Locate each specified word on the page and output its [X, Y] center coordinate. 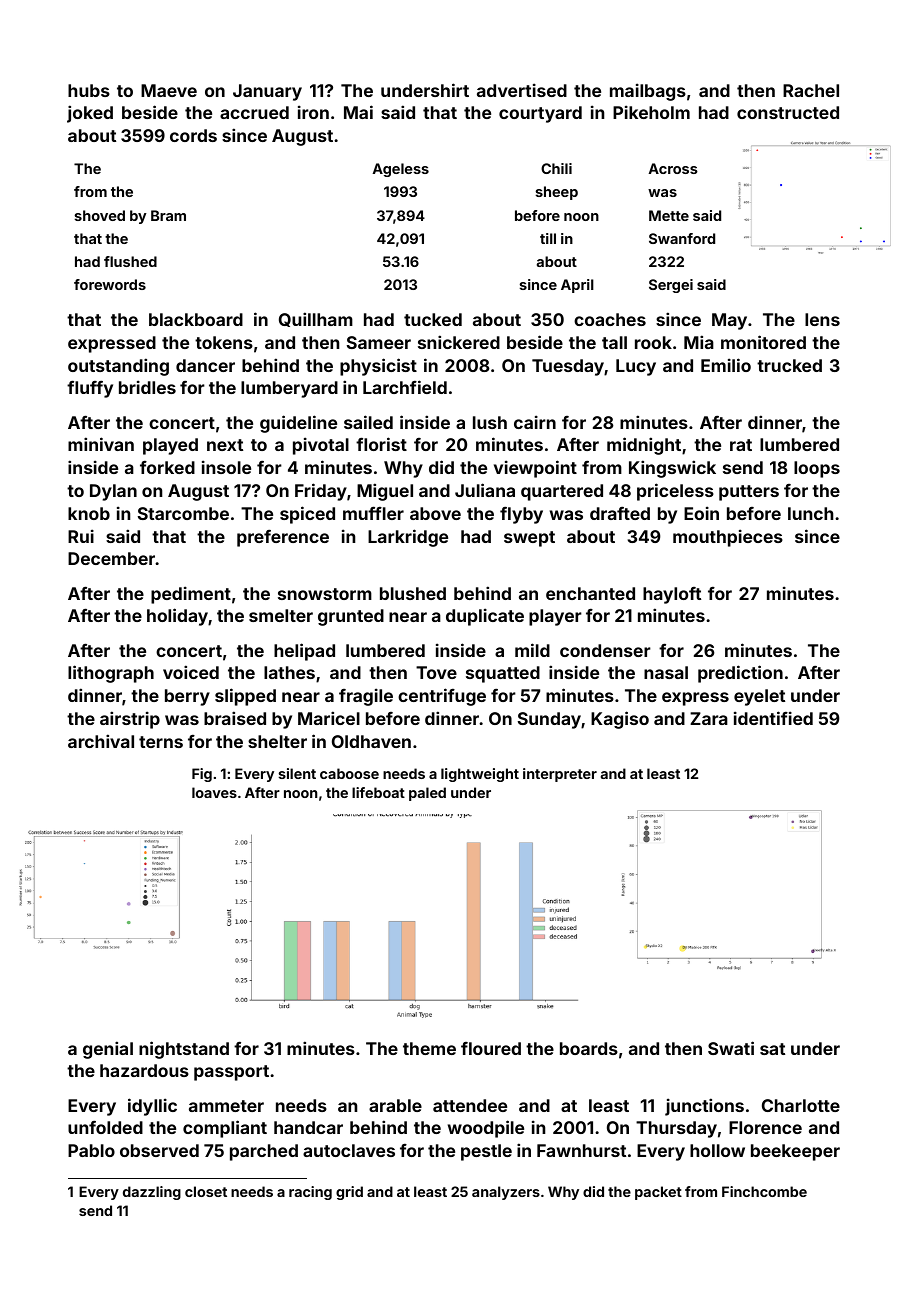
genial [108, 1050]
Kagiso [620, 720]
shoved [100, 215]
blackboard [196, 319]
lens [822, 319]
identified [773, 718]
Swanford [682, 238]
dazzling [152, 1193]
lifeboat [378, 792]
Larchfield [405, 387]
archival [101, 741]
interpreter [560, 775]
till [548, 238]
